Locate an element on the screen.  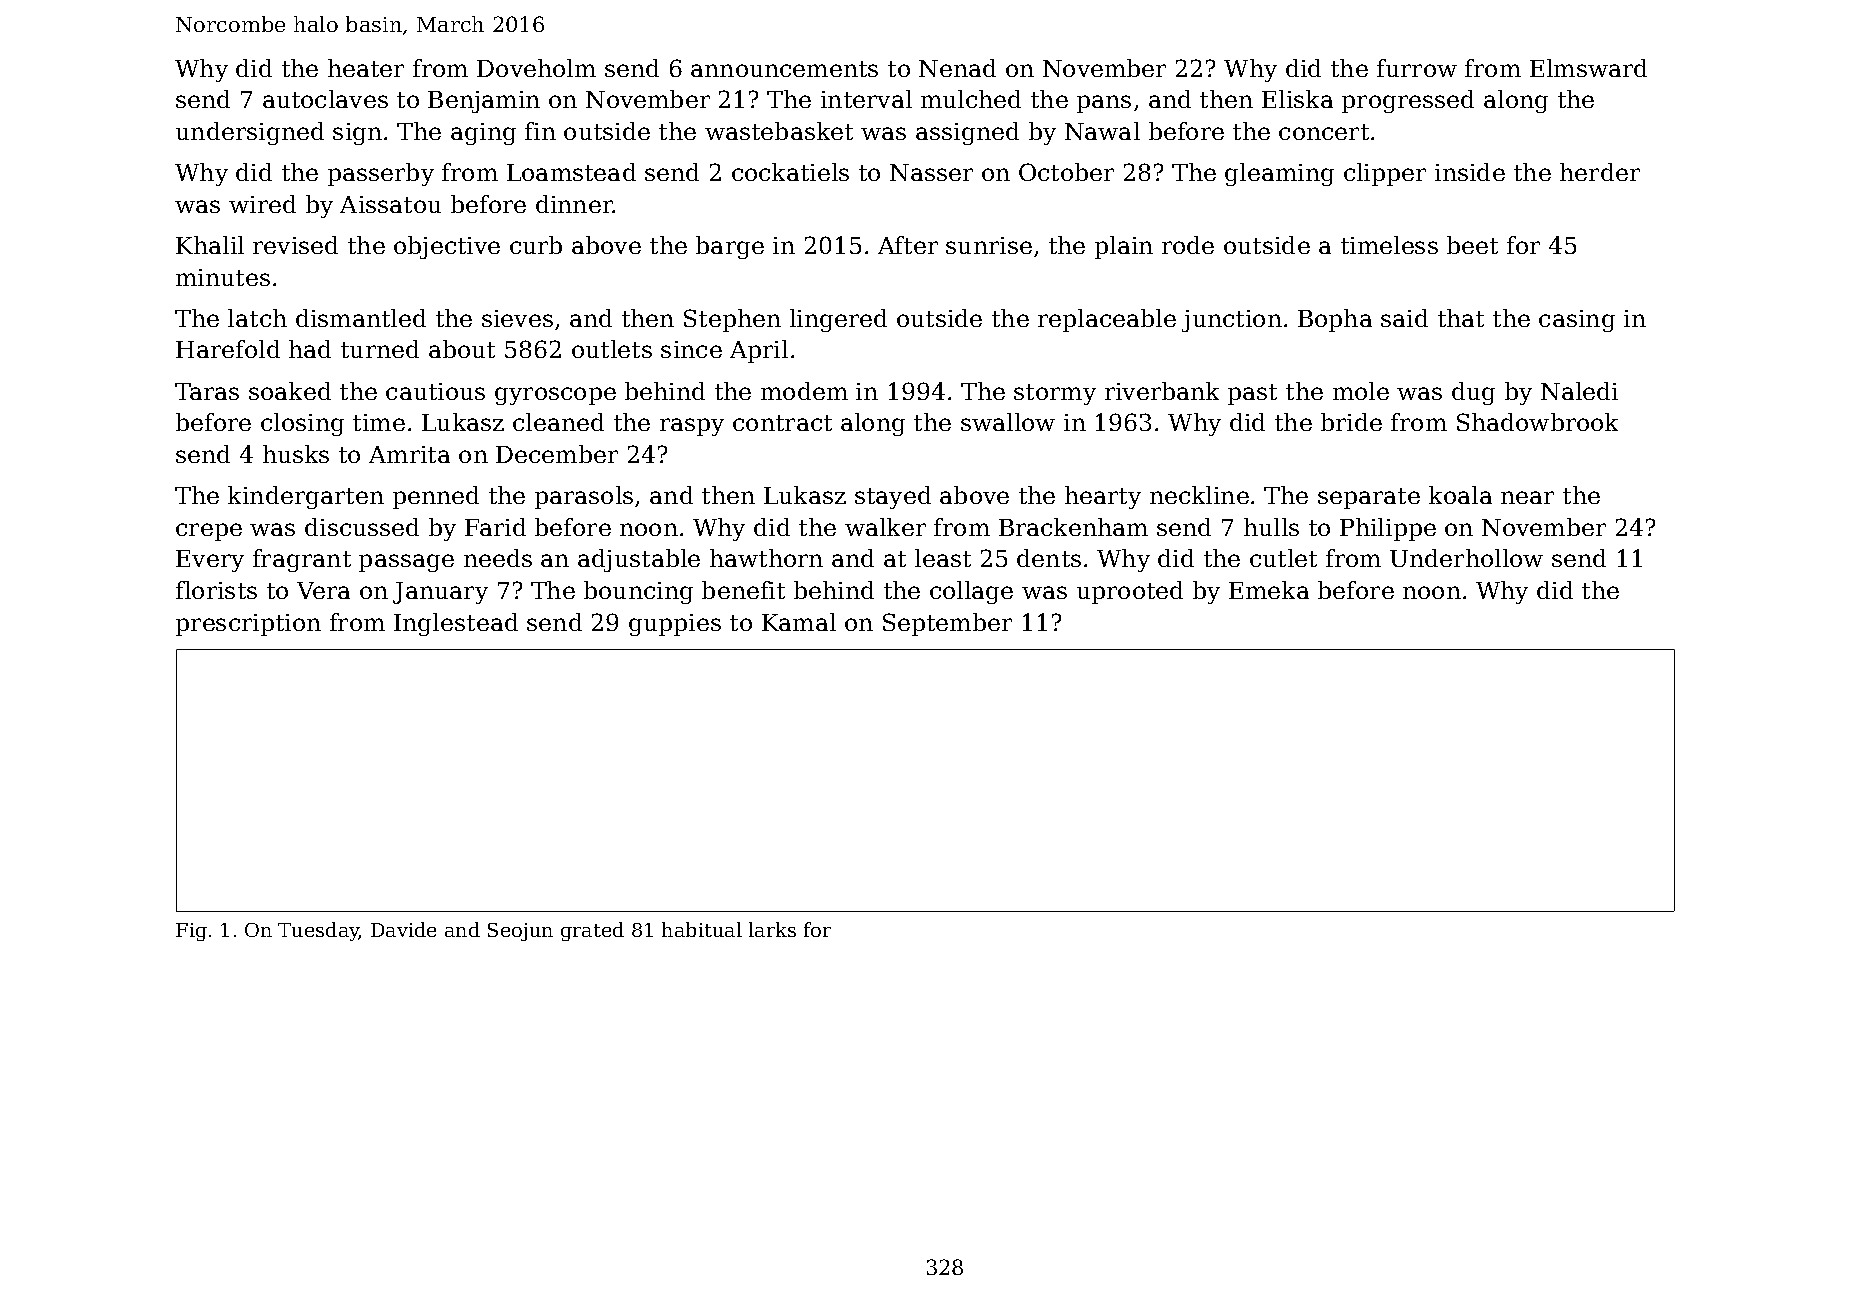
Tuesday is located at coordinates (319, 931).
